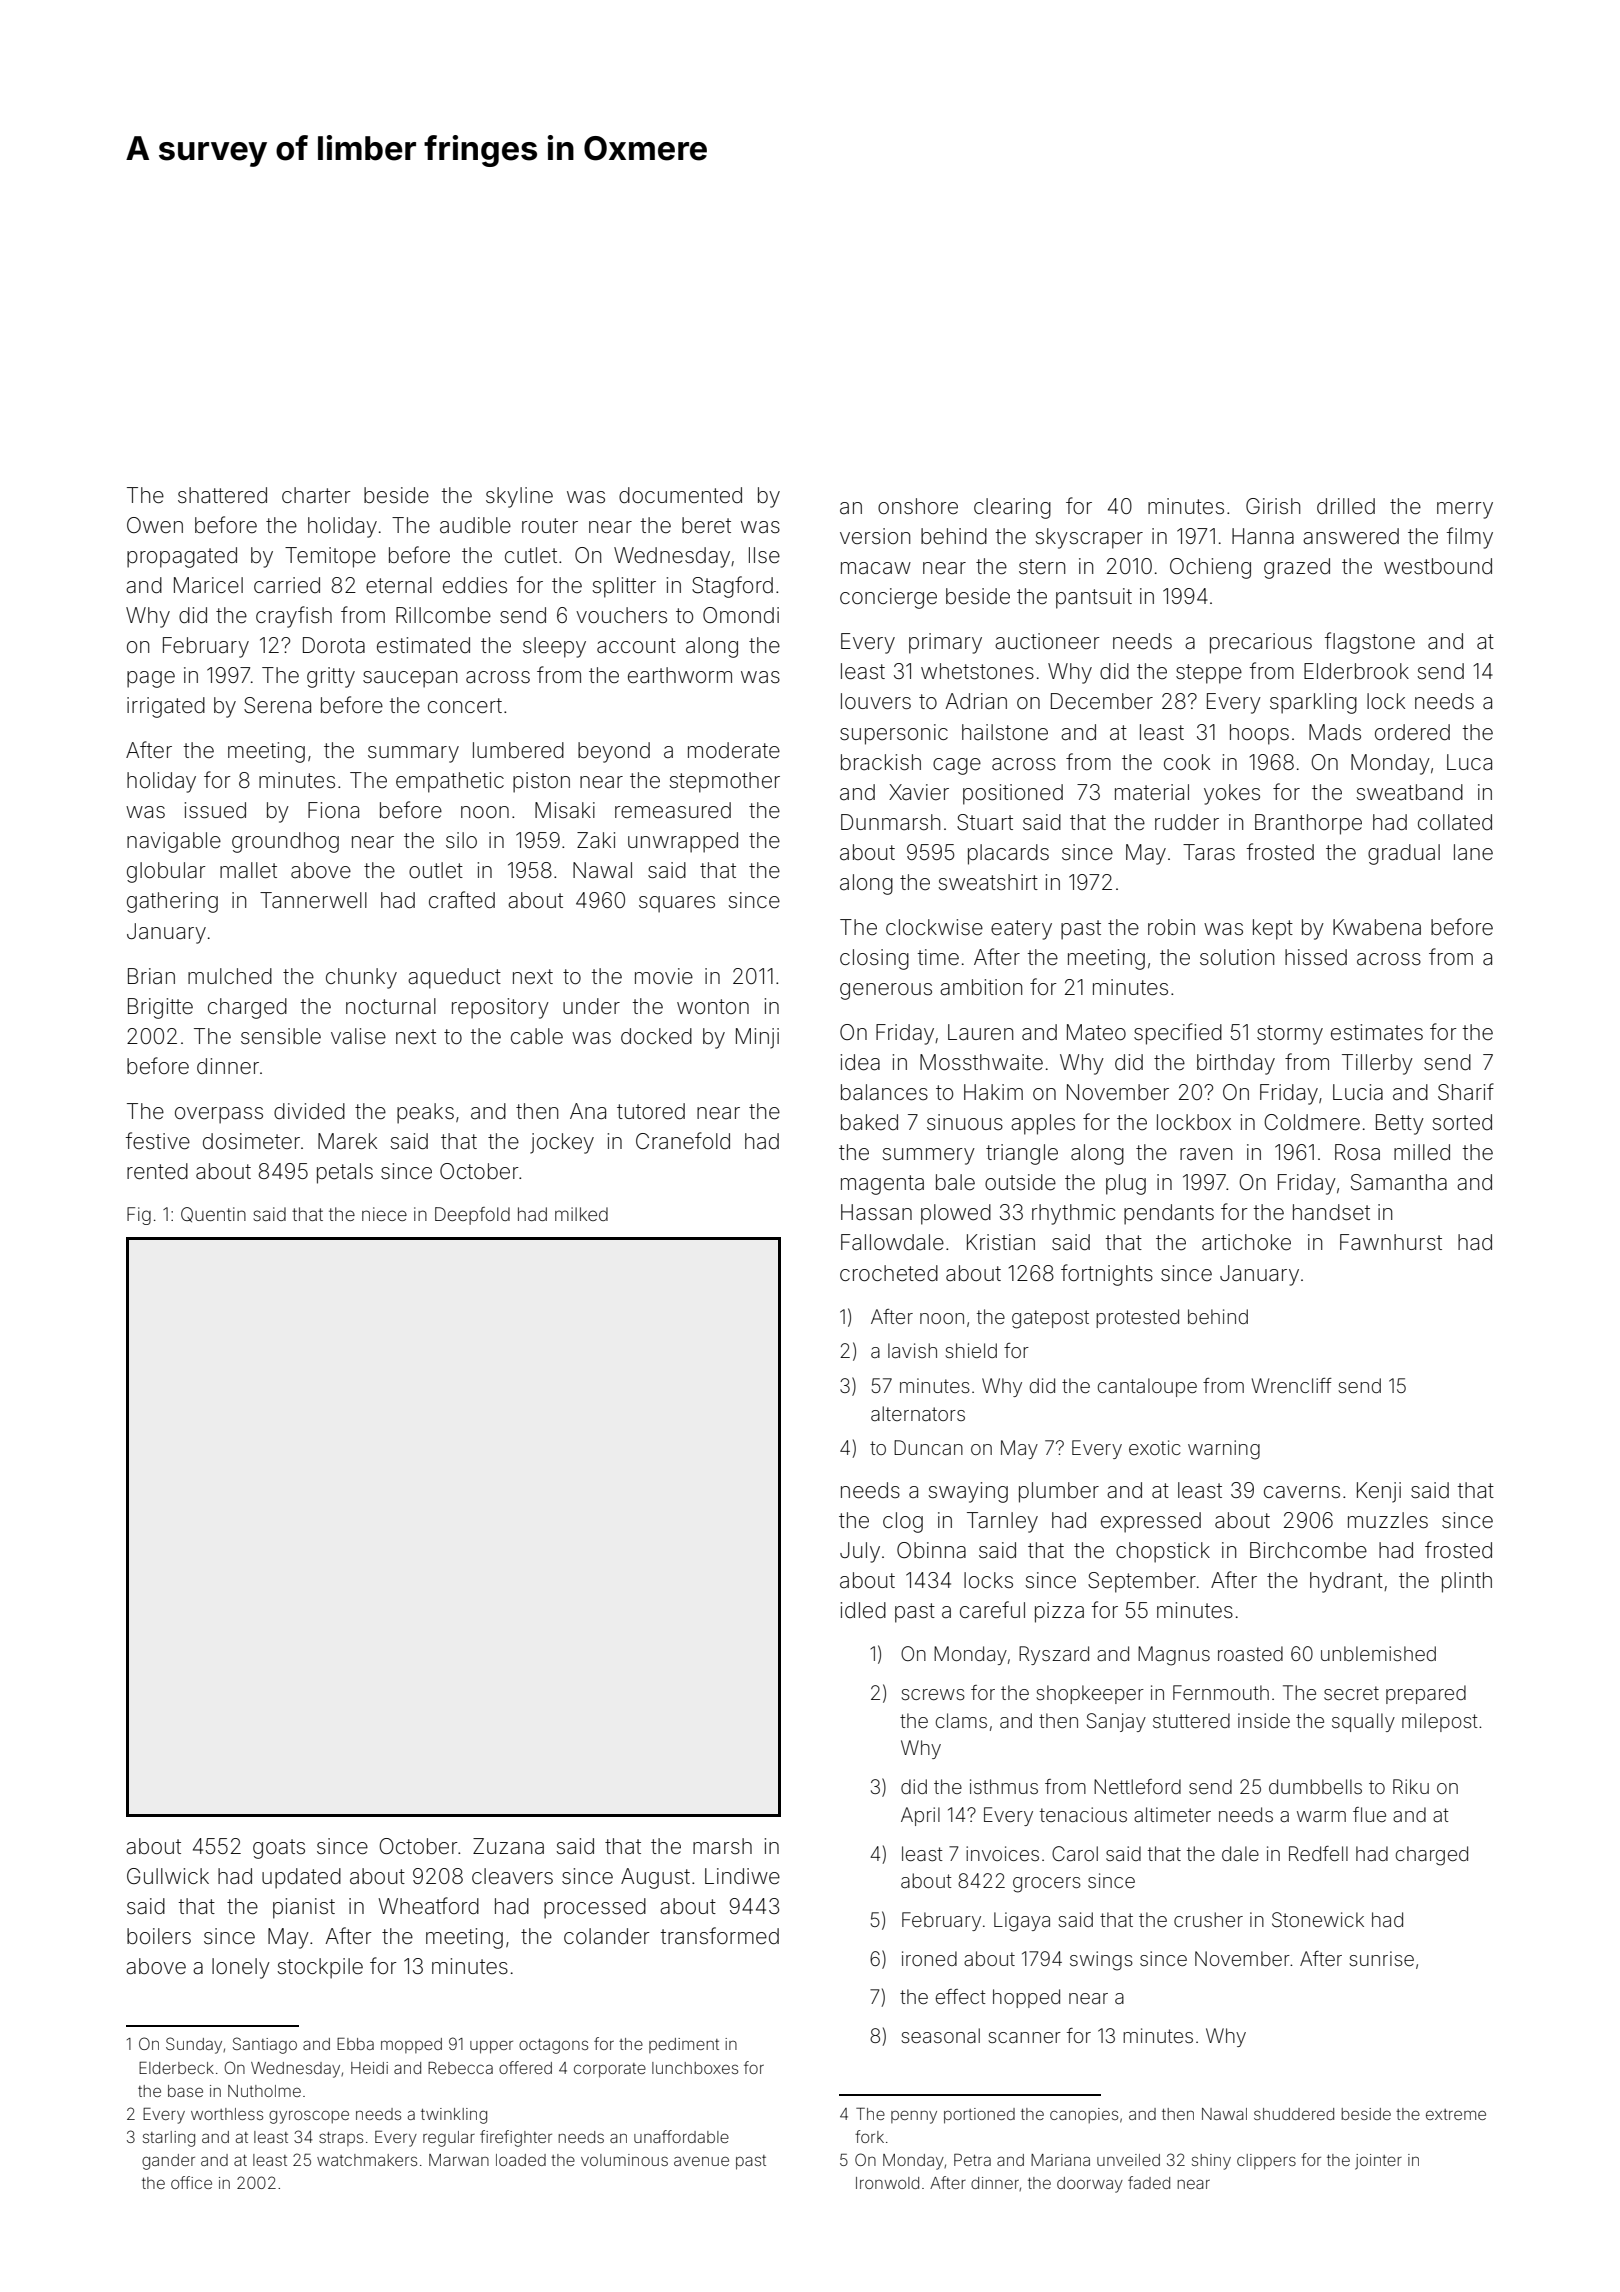  Describe the element at coordinates (1232, 794) in the screenshot. I see `yokes` at that location.
